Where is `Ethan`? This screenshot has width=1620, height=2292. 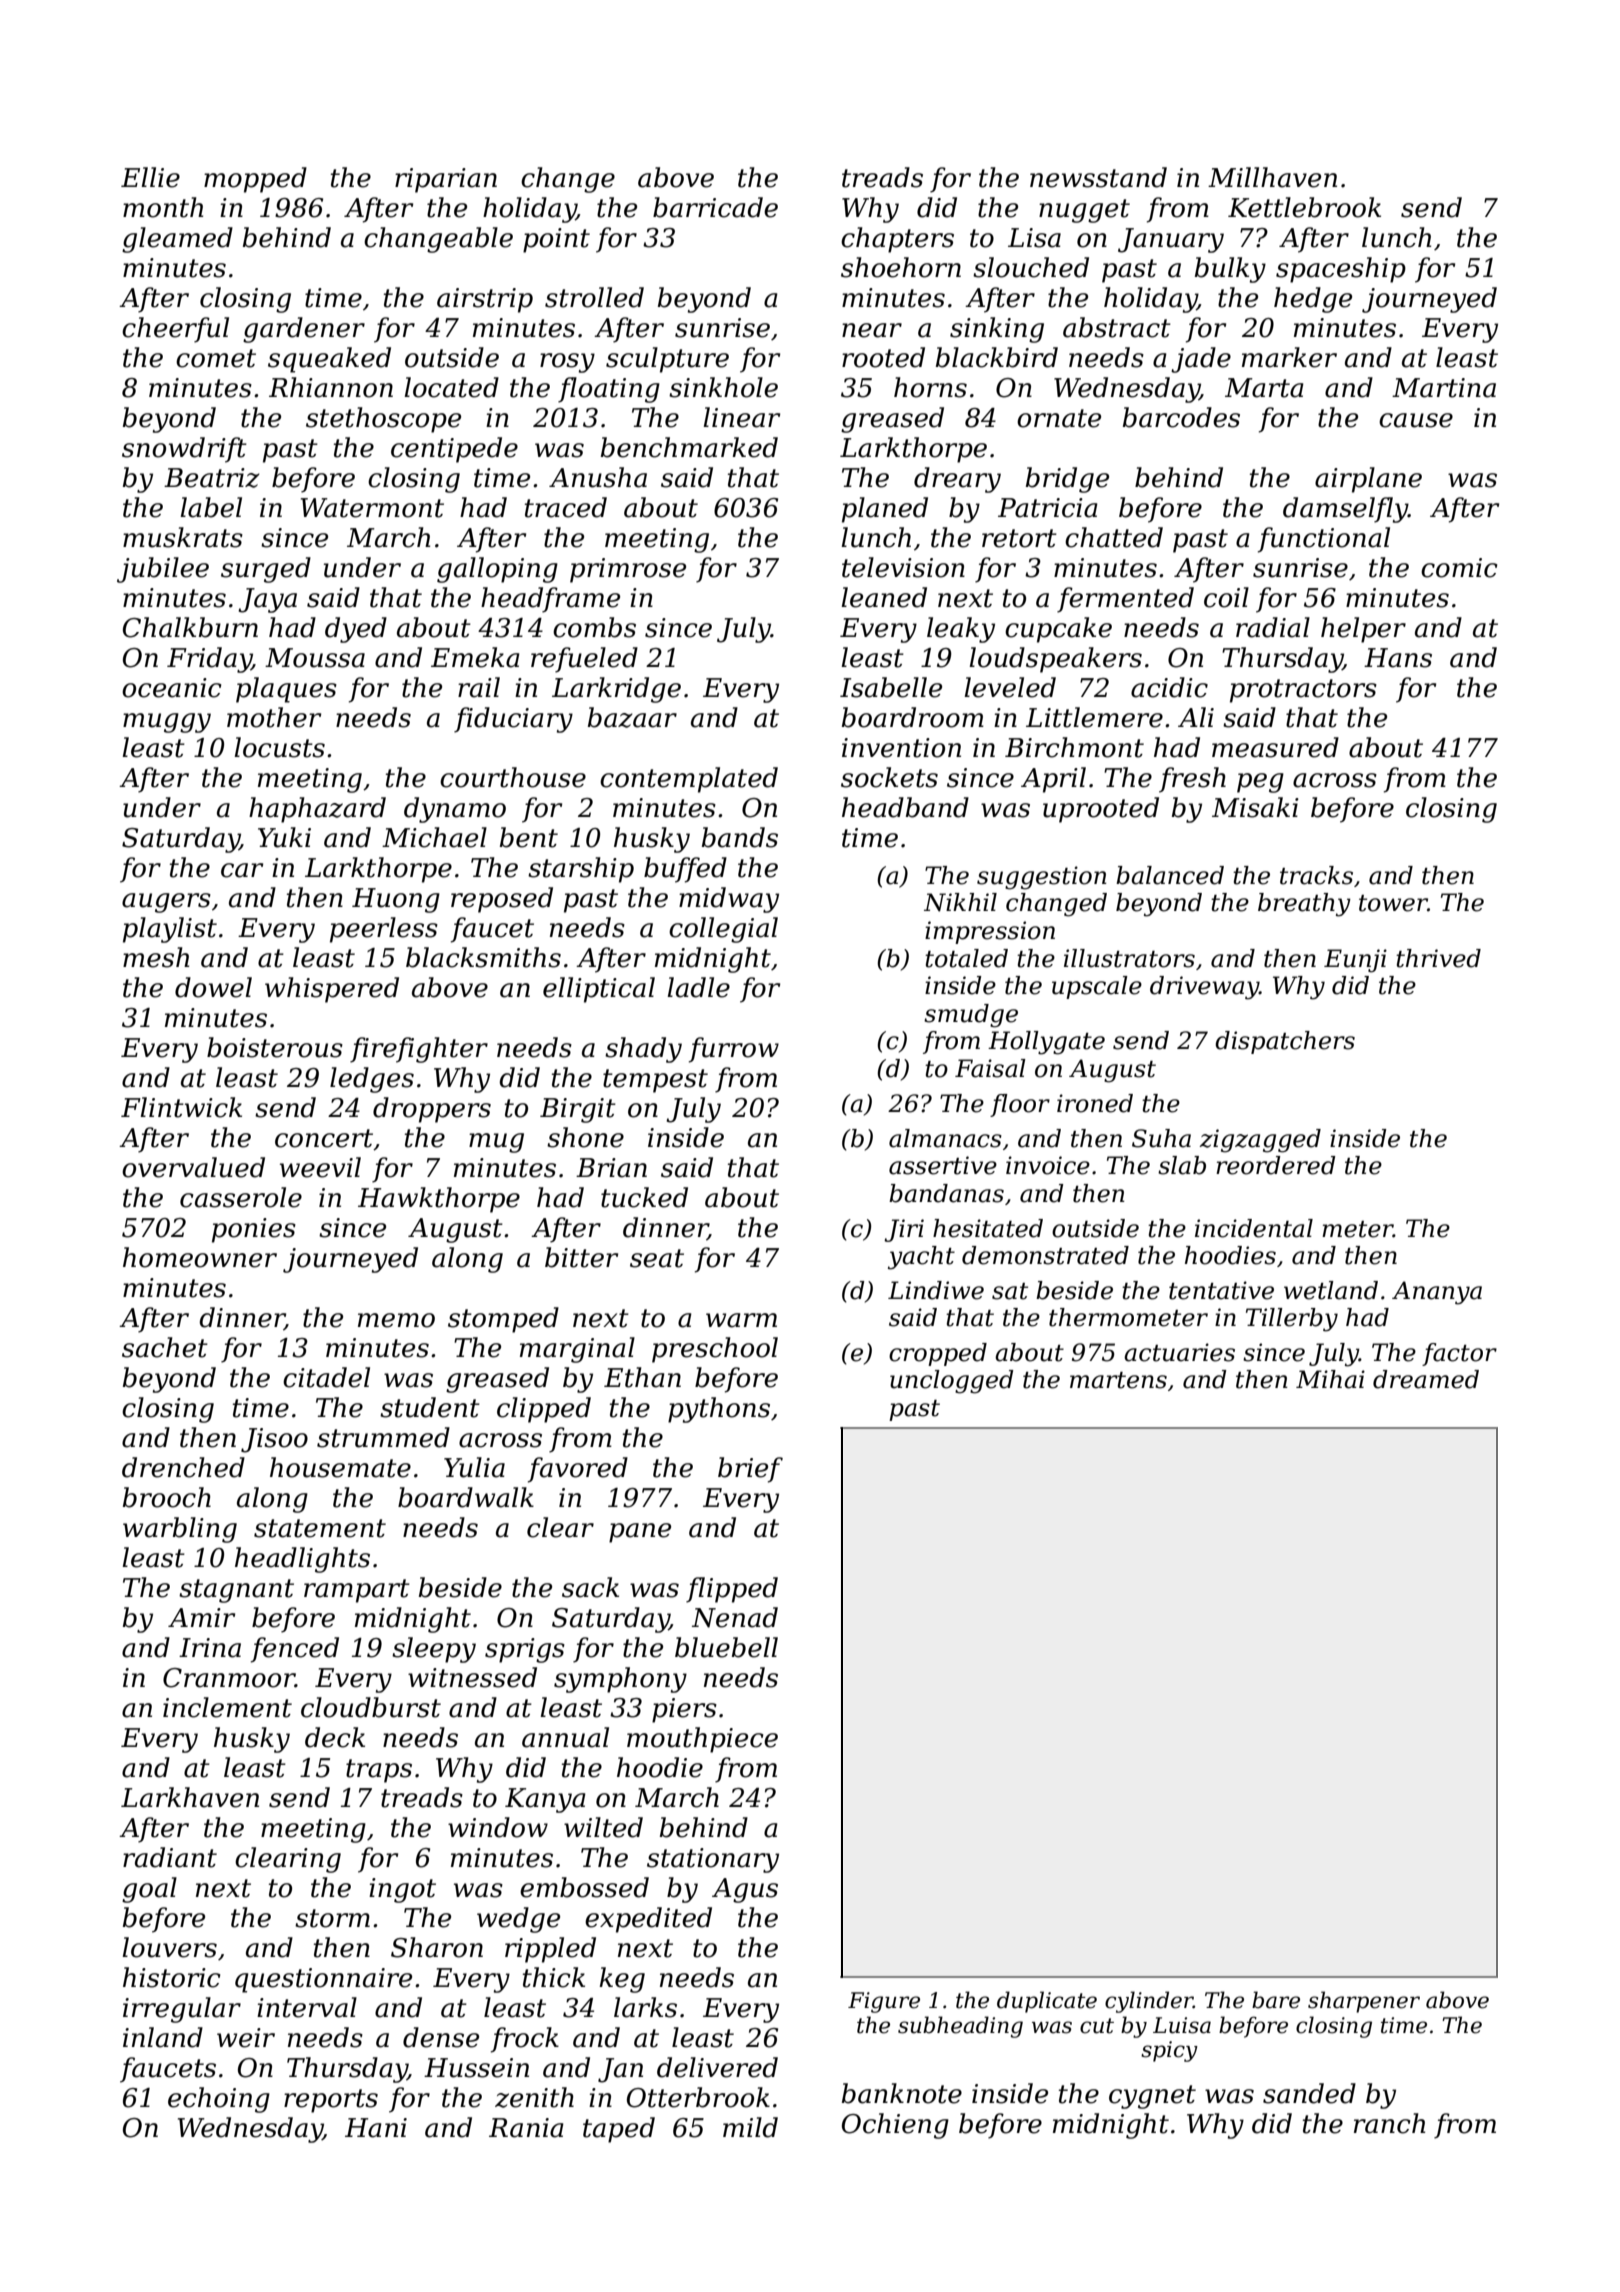
Ethan is located at coordinates (642, 1377).
